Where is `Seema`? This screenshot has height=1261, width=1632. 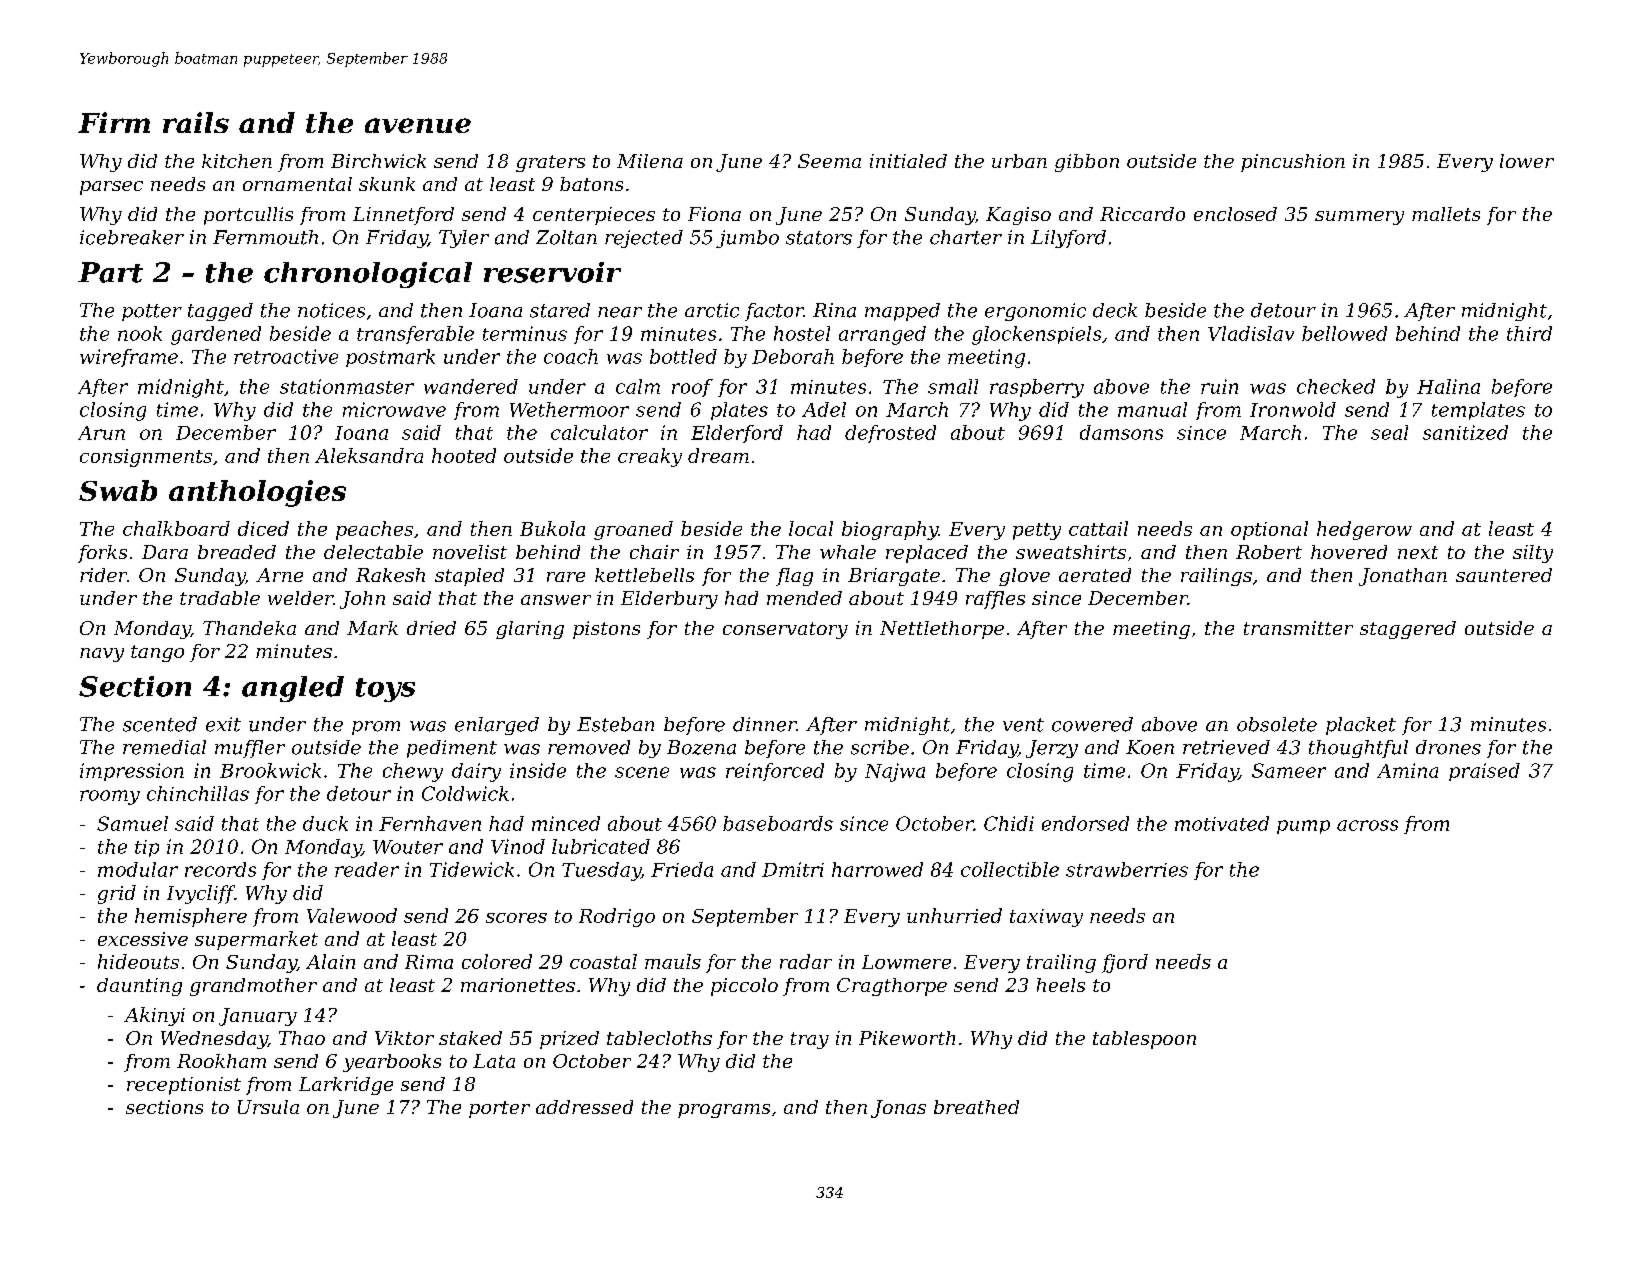 Seema is located at coordinates (829, 161).
